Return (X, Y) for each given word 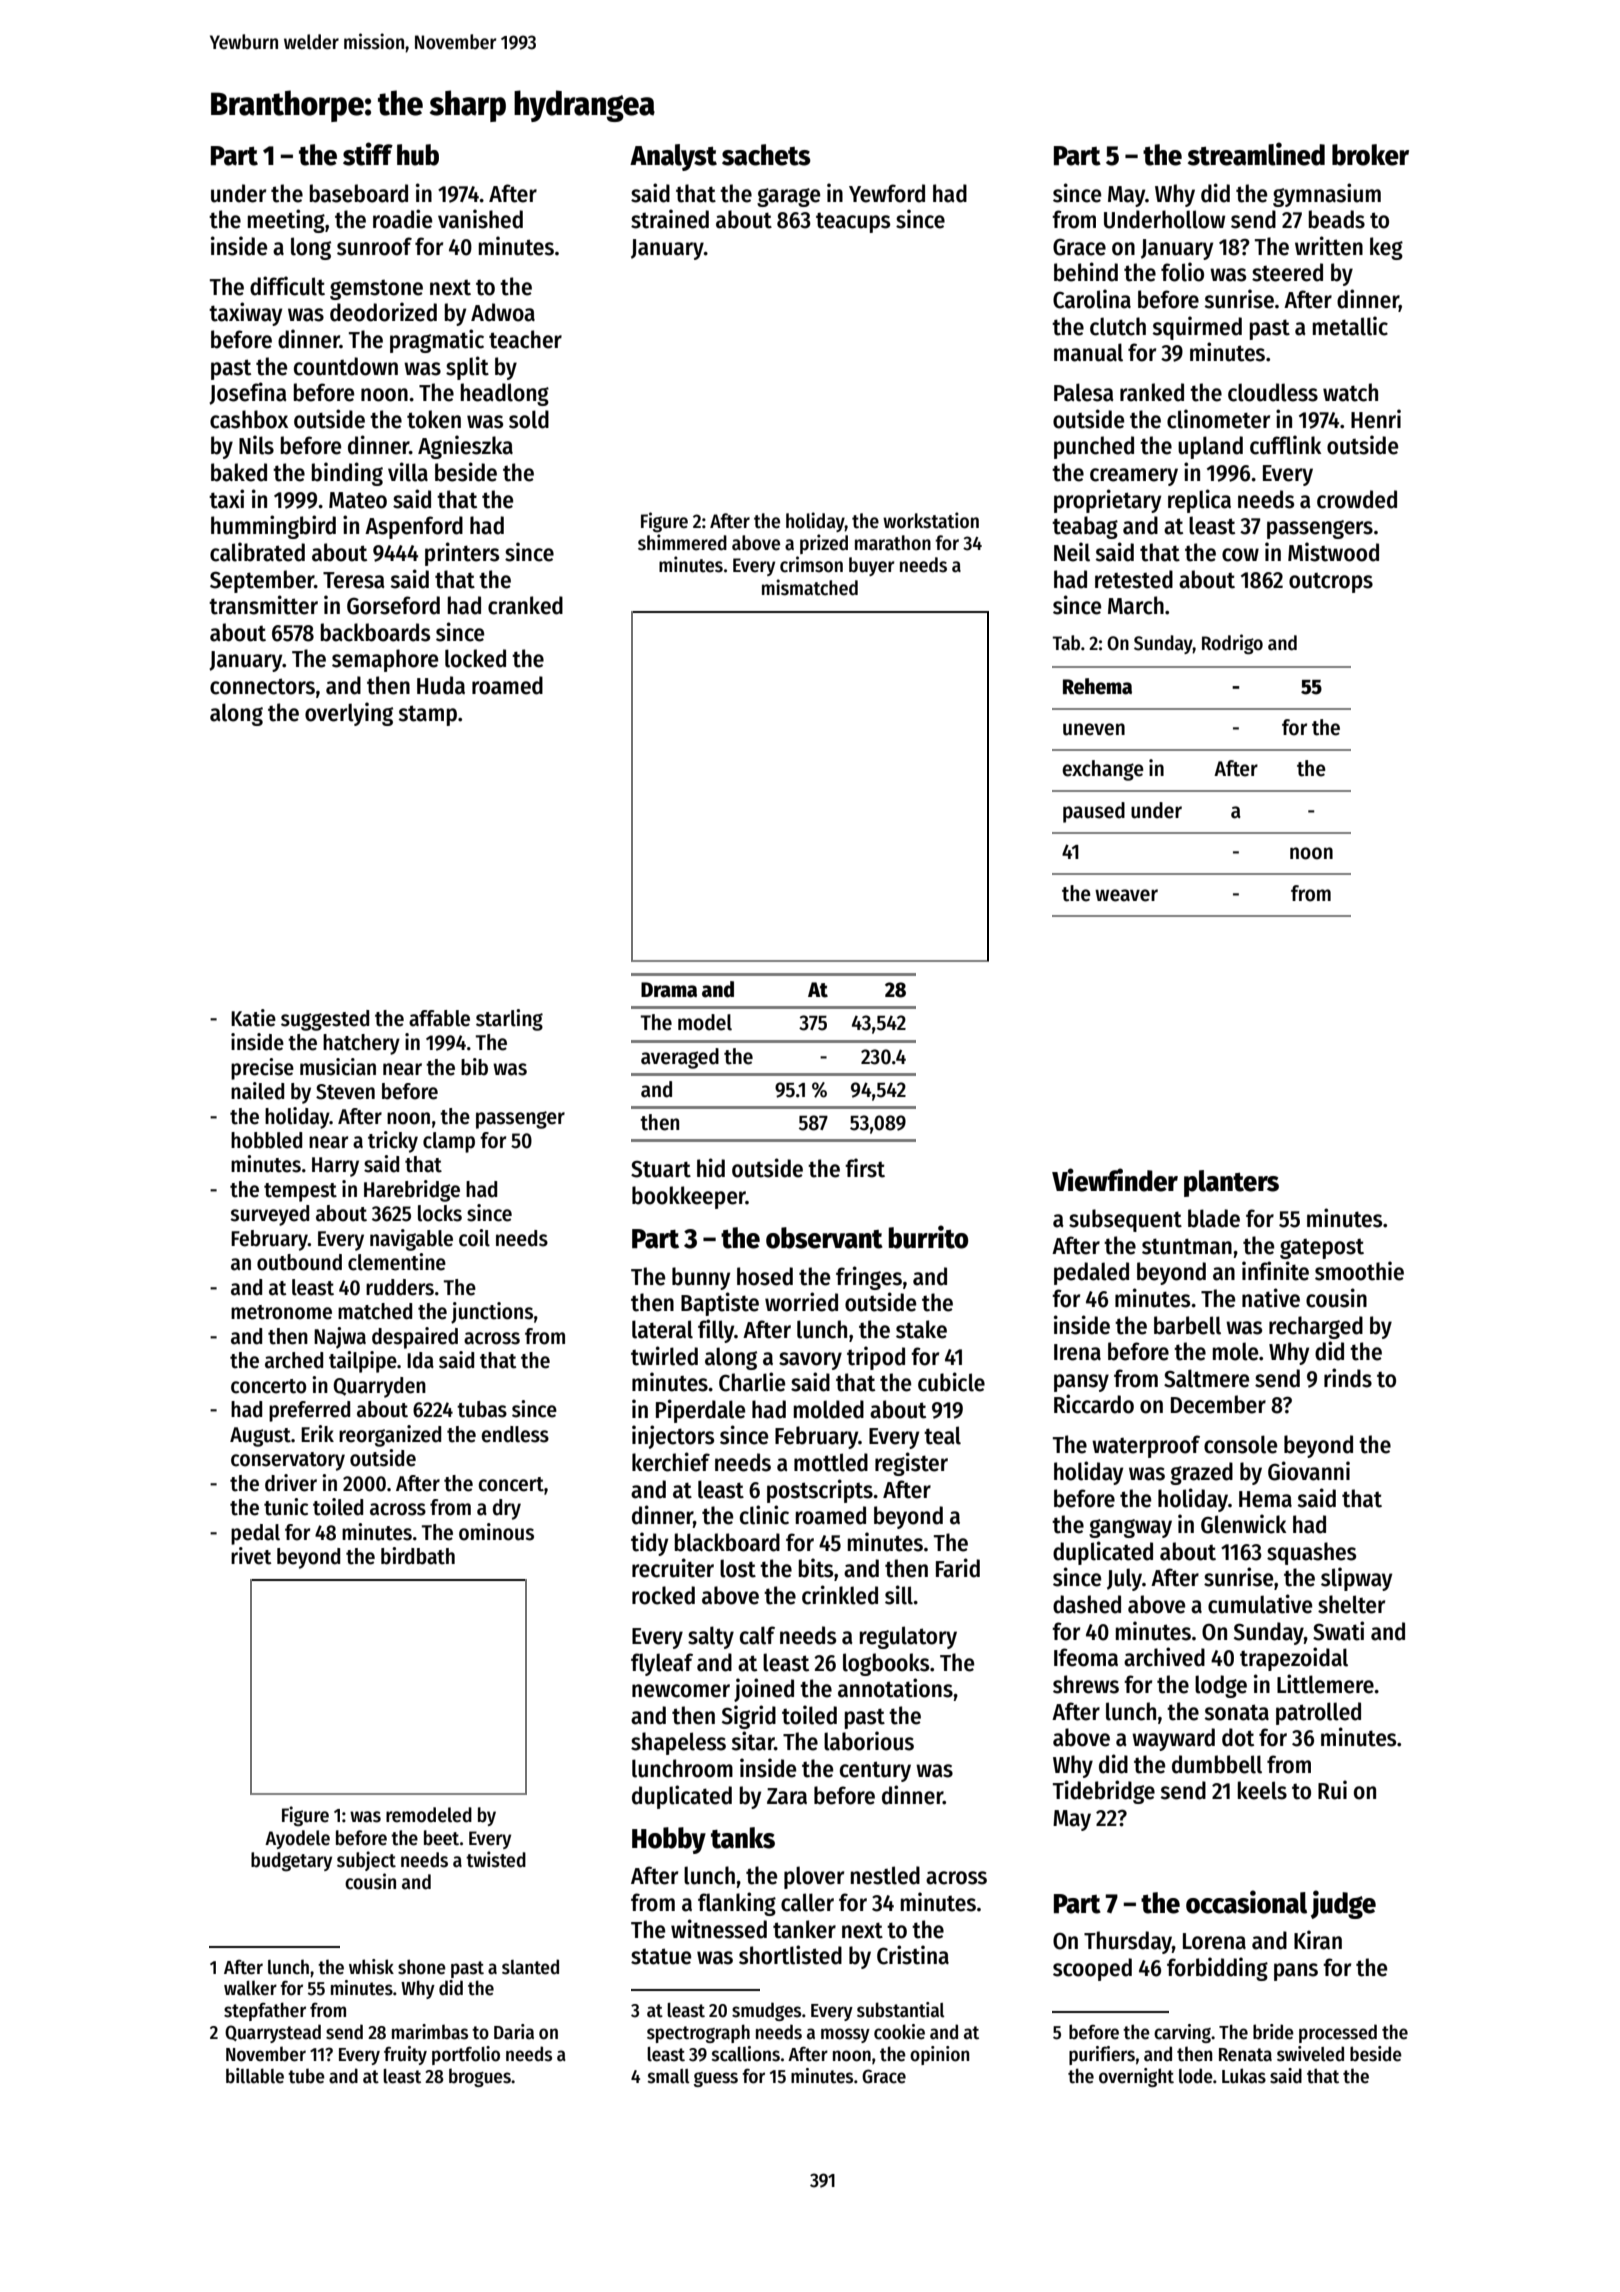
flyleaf (662, 1664)
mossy (845, 2035)
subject (366, 1861)
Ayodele (297, 1839)
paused (1094, 812)
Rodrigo (1232, 644)
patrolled (1318, 1713)
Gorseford (393, 605)
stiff (368, 154)
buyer (871, 566)
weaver (1126, 895)
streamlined (1256, 154)
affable (439, 1018)
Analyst (673, 157)
